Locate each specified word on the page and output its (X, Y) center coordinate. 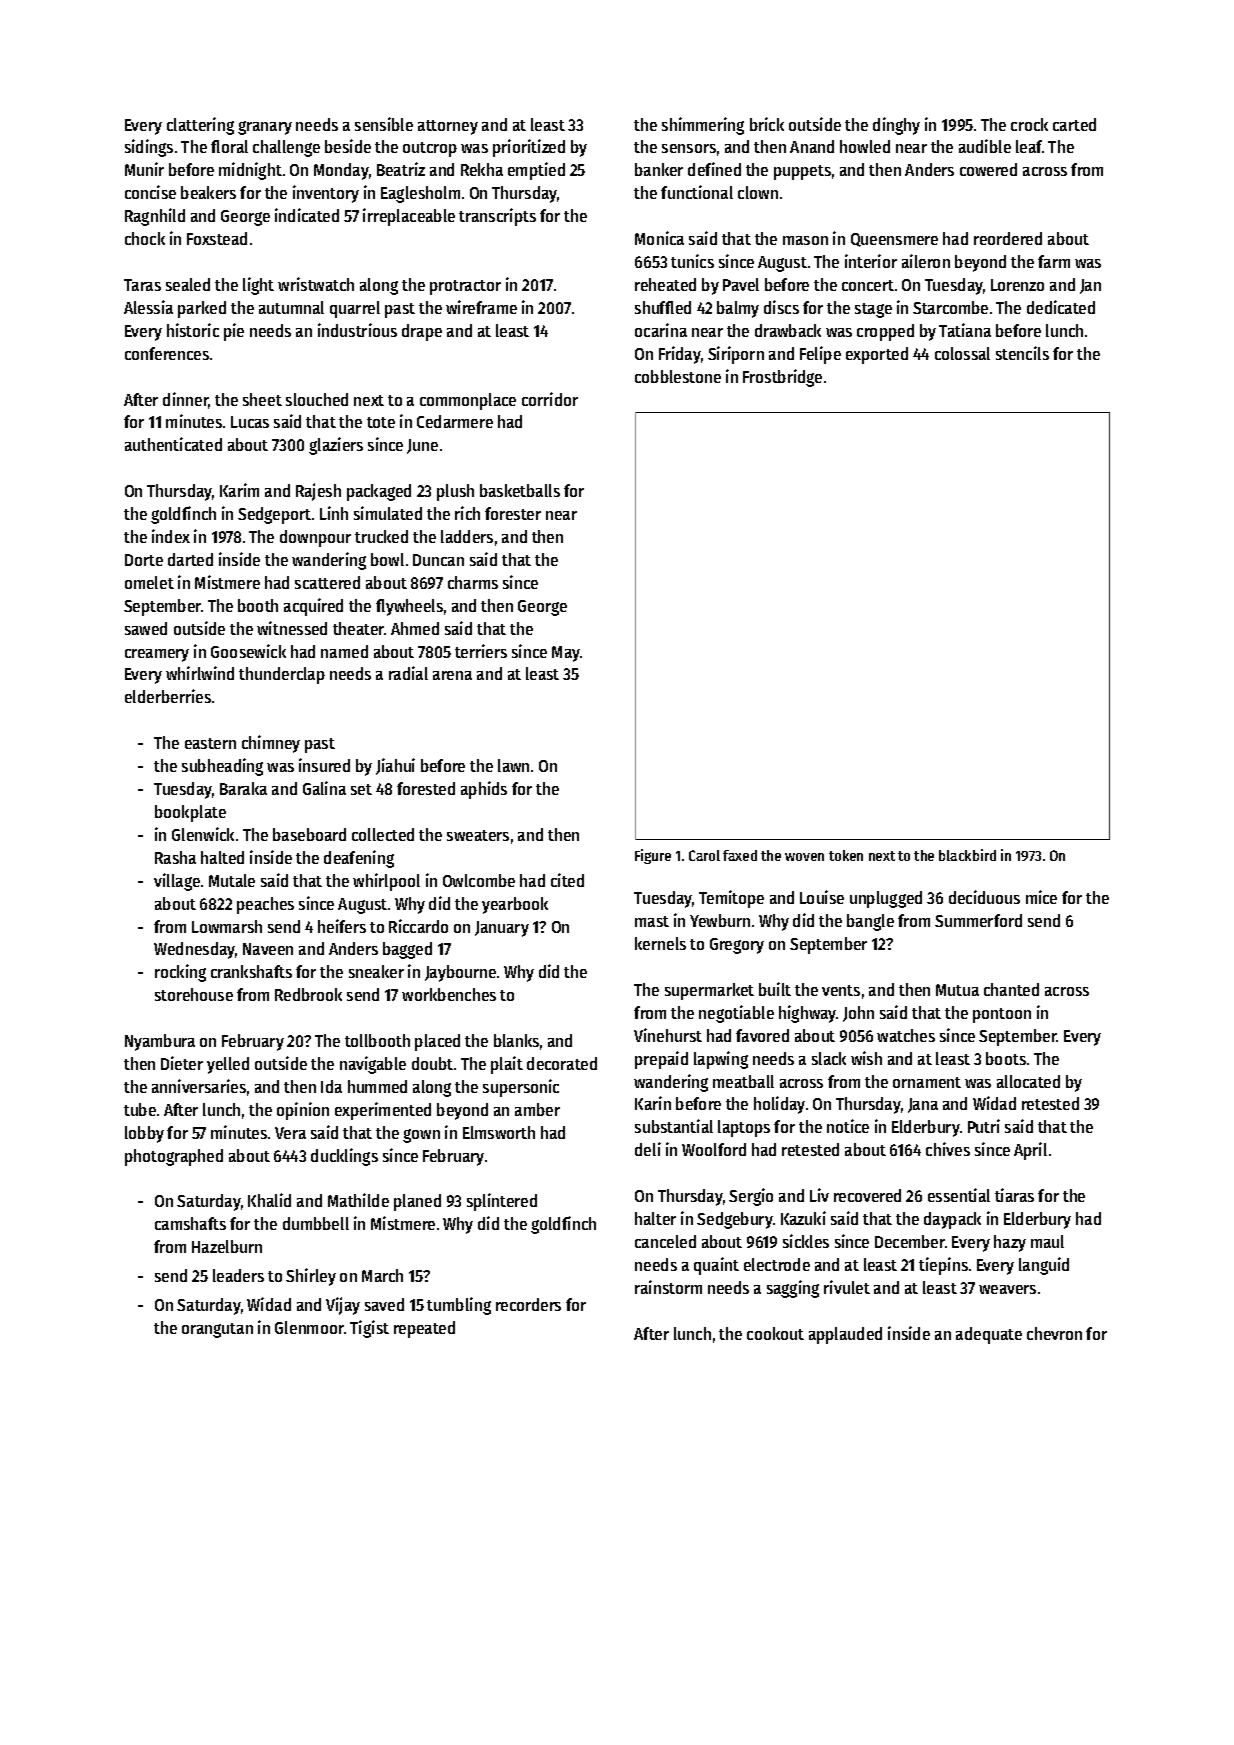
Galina (324, 788)
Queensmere (894, 240)
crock (1029, 124)
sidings (149, 148)
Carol (704, 855)
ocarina (661, 330)
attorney (448, 127)
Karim (239, 490)
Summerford (978, 920)
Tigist (369, 1329)
